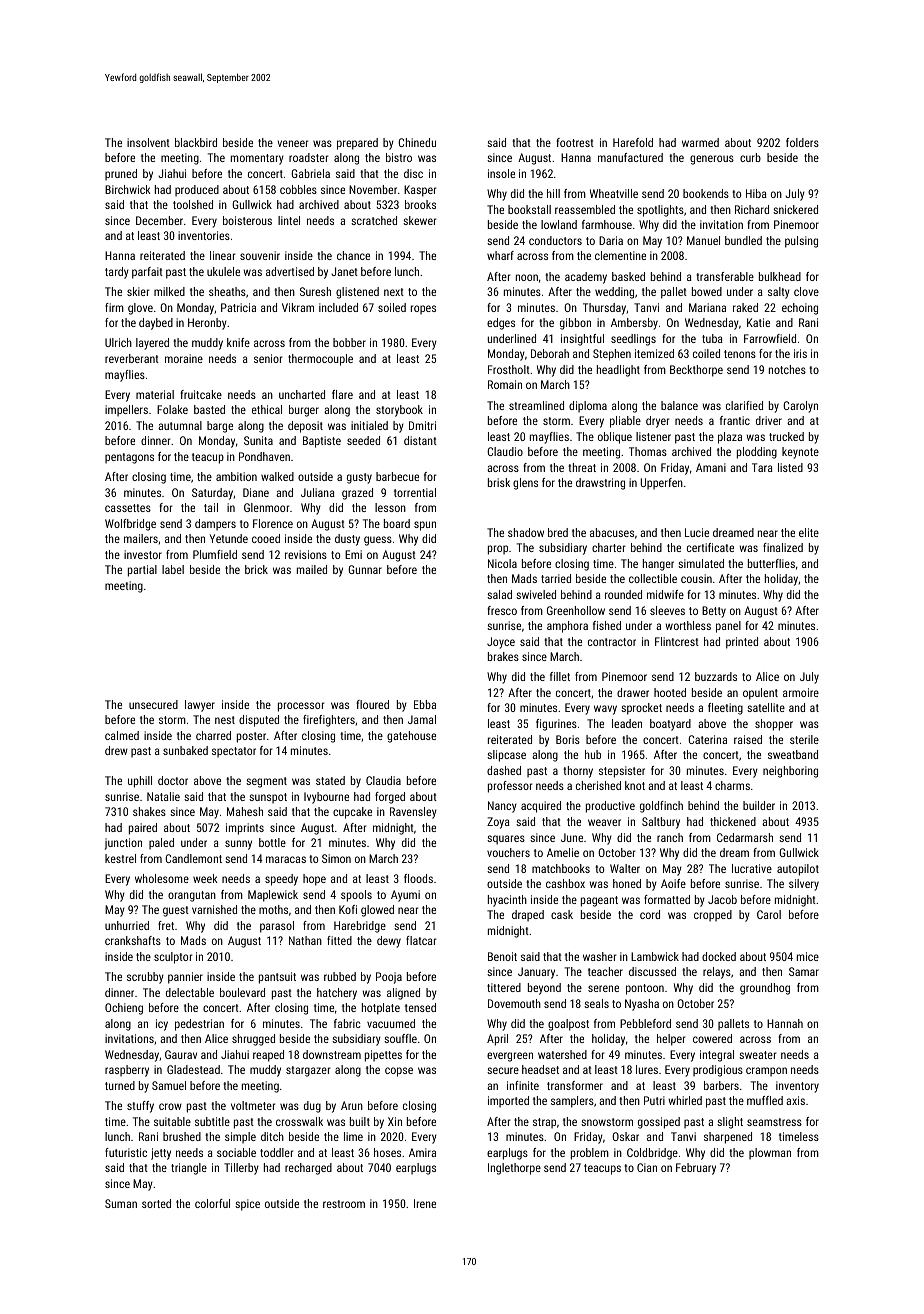 Image resolution: width=924 pixels, height=1314 pixels. I want to click on boatyard, so click(670, 725).
